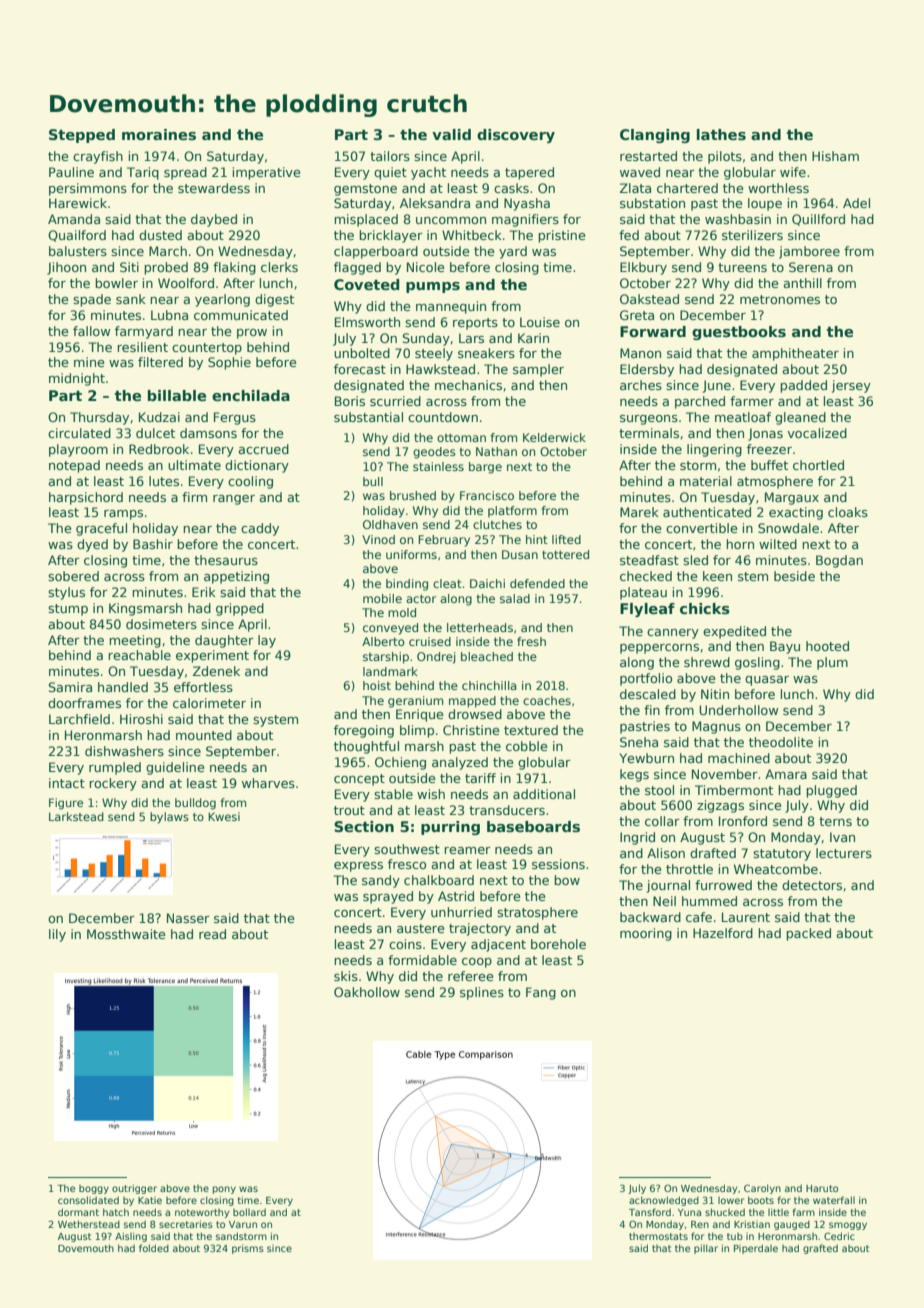 This screenshot has width=924, height=1308. Describe the element at coordinates (77, 379) in the screenshot. I see `midnight` at that location.
